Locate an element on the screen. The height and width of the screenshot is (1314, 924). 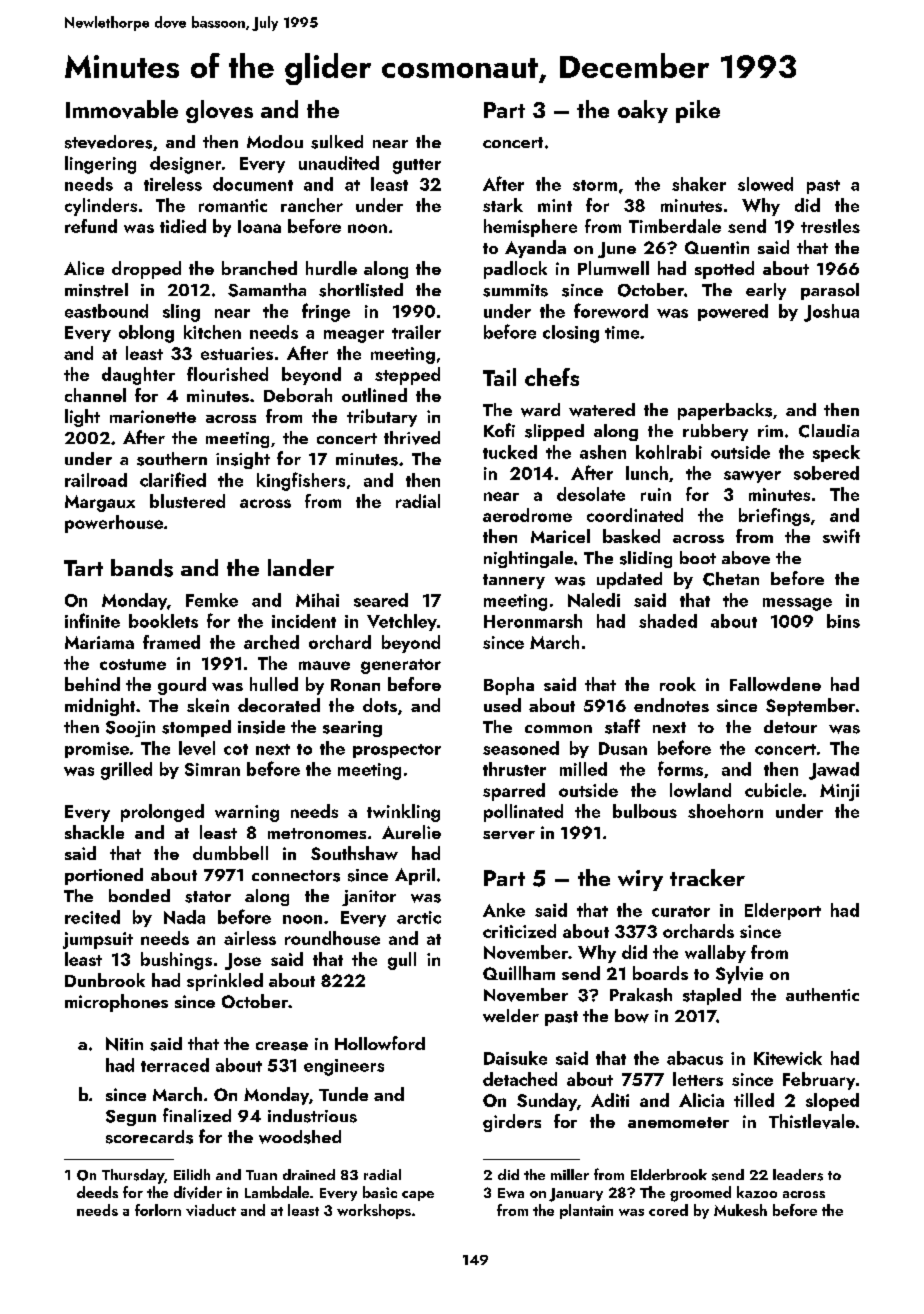
shoehorn is located at coordinates (725, 811).
